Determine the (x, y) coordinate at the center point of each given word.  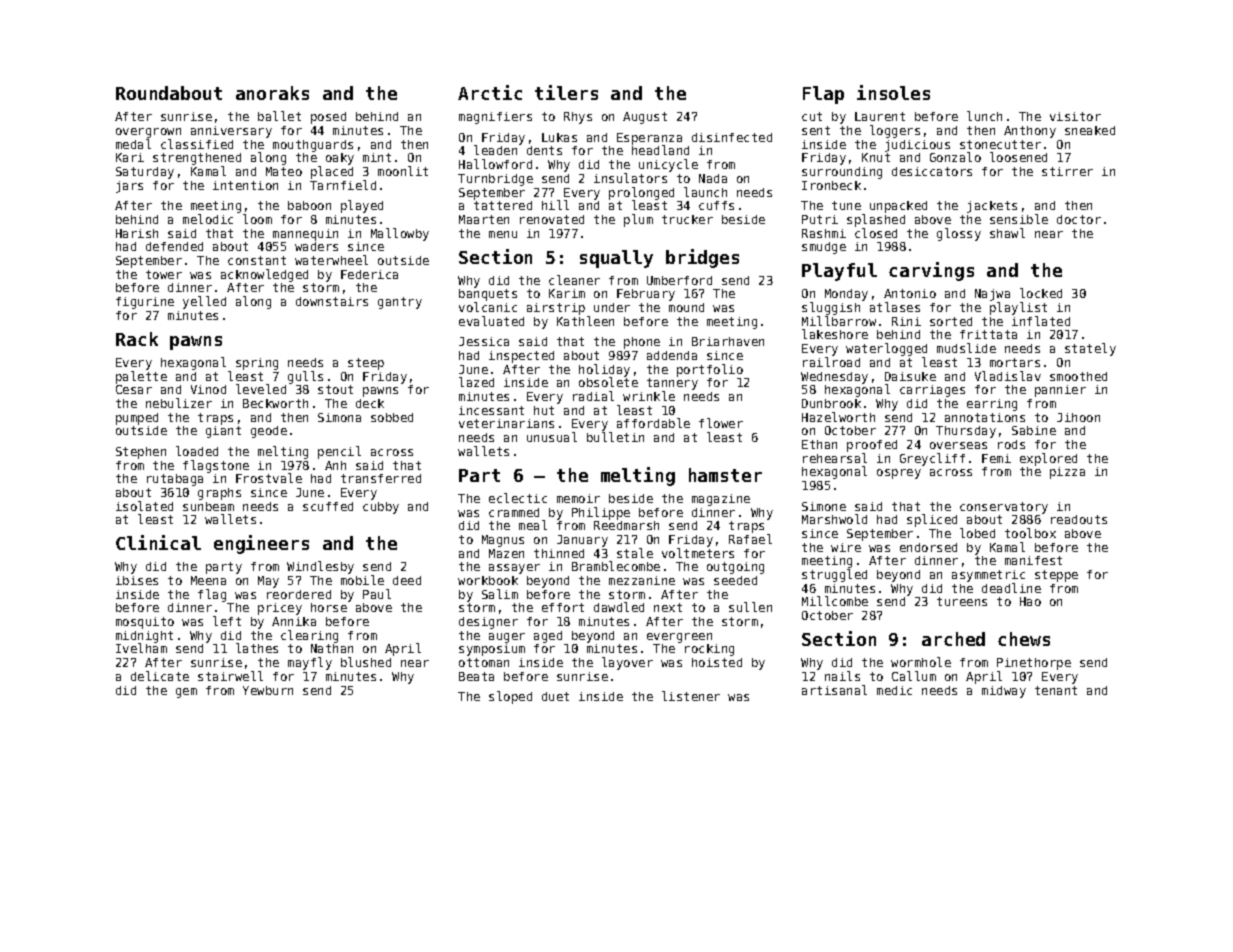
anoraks (272, 93)
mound (686, 307)
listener (691, 696)
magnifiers (495, 118)
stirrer (1067, 171)
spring (257, 364)
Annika (294, 621)
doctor (1079, 219)
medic (894, 690)
